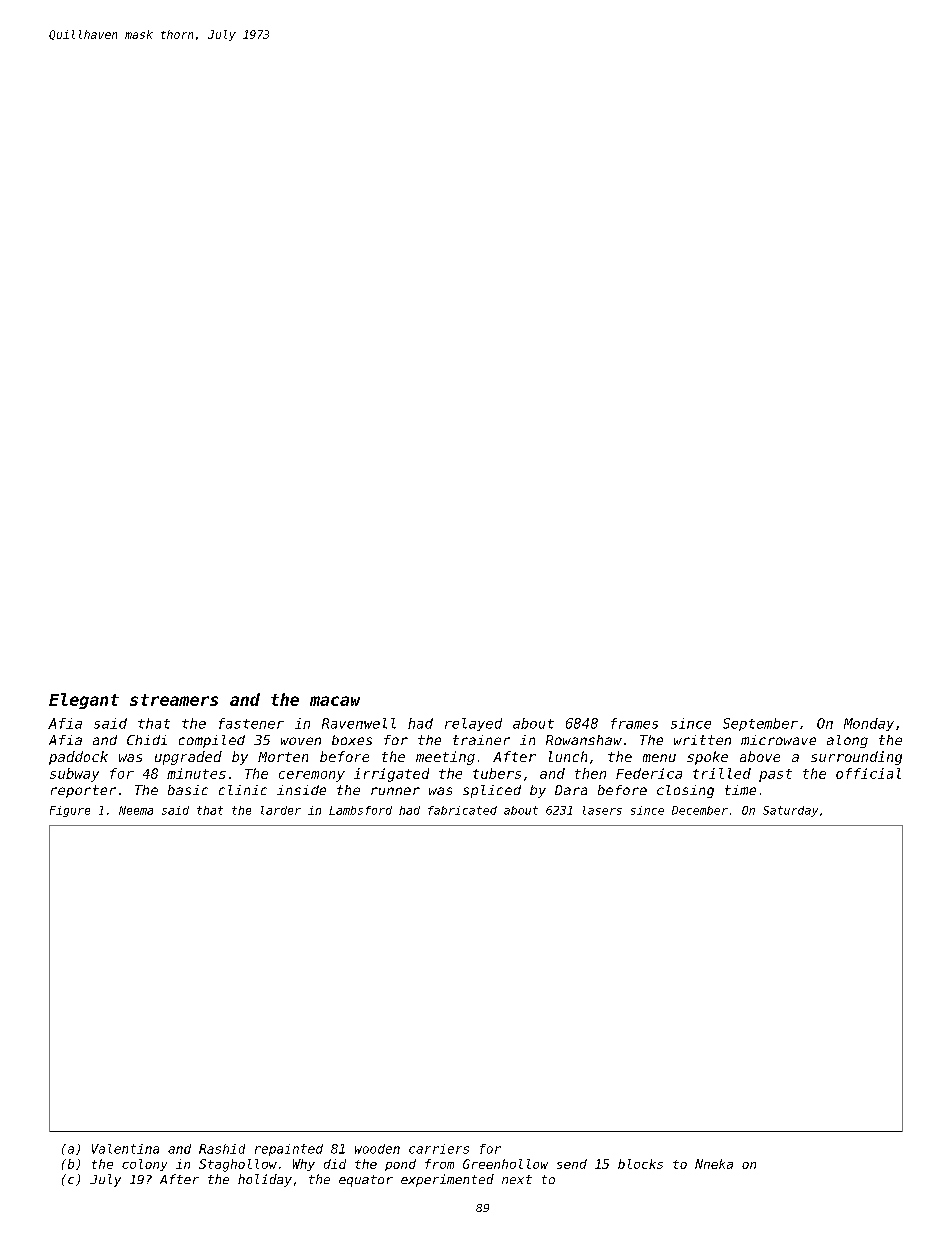  Describe the element at coordinates (281, 810) in the document. I see `larder` at that location.
